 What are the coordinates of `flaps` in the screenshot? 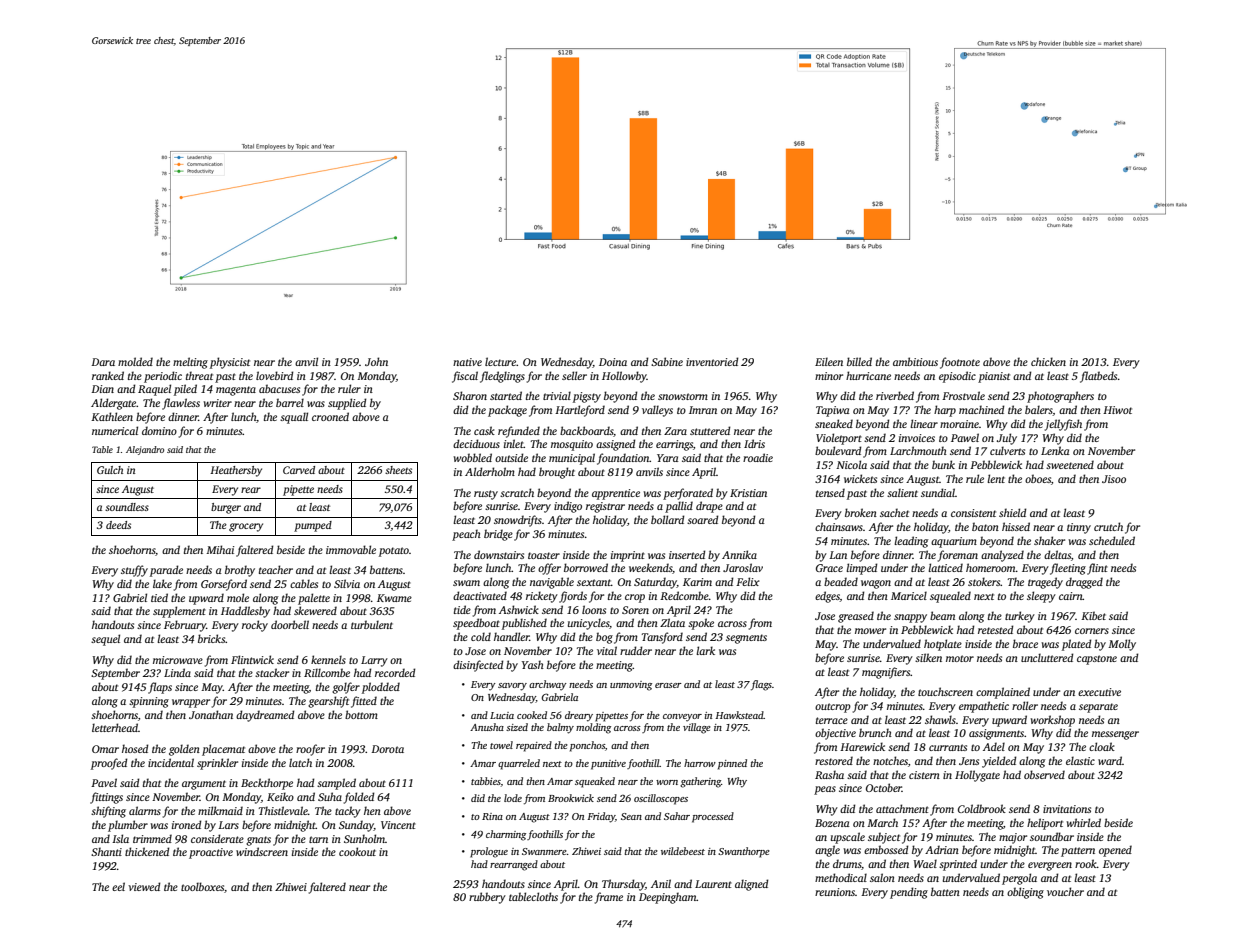 It's located at (160, 688).
